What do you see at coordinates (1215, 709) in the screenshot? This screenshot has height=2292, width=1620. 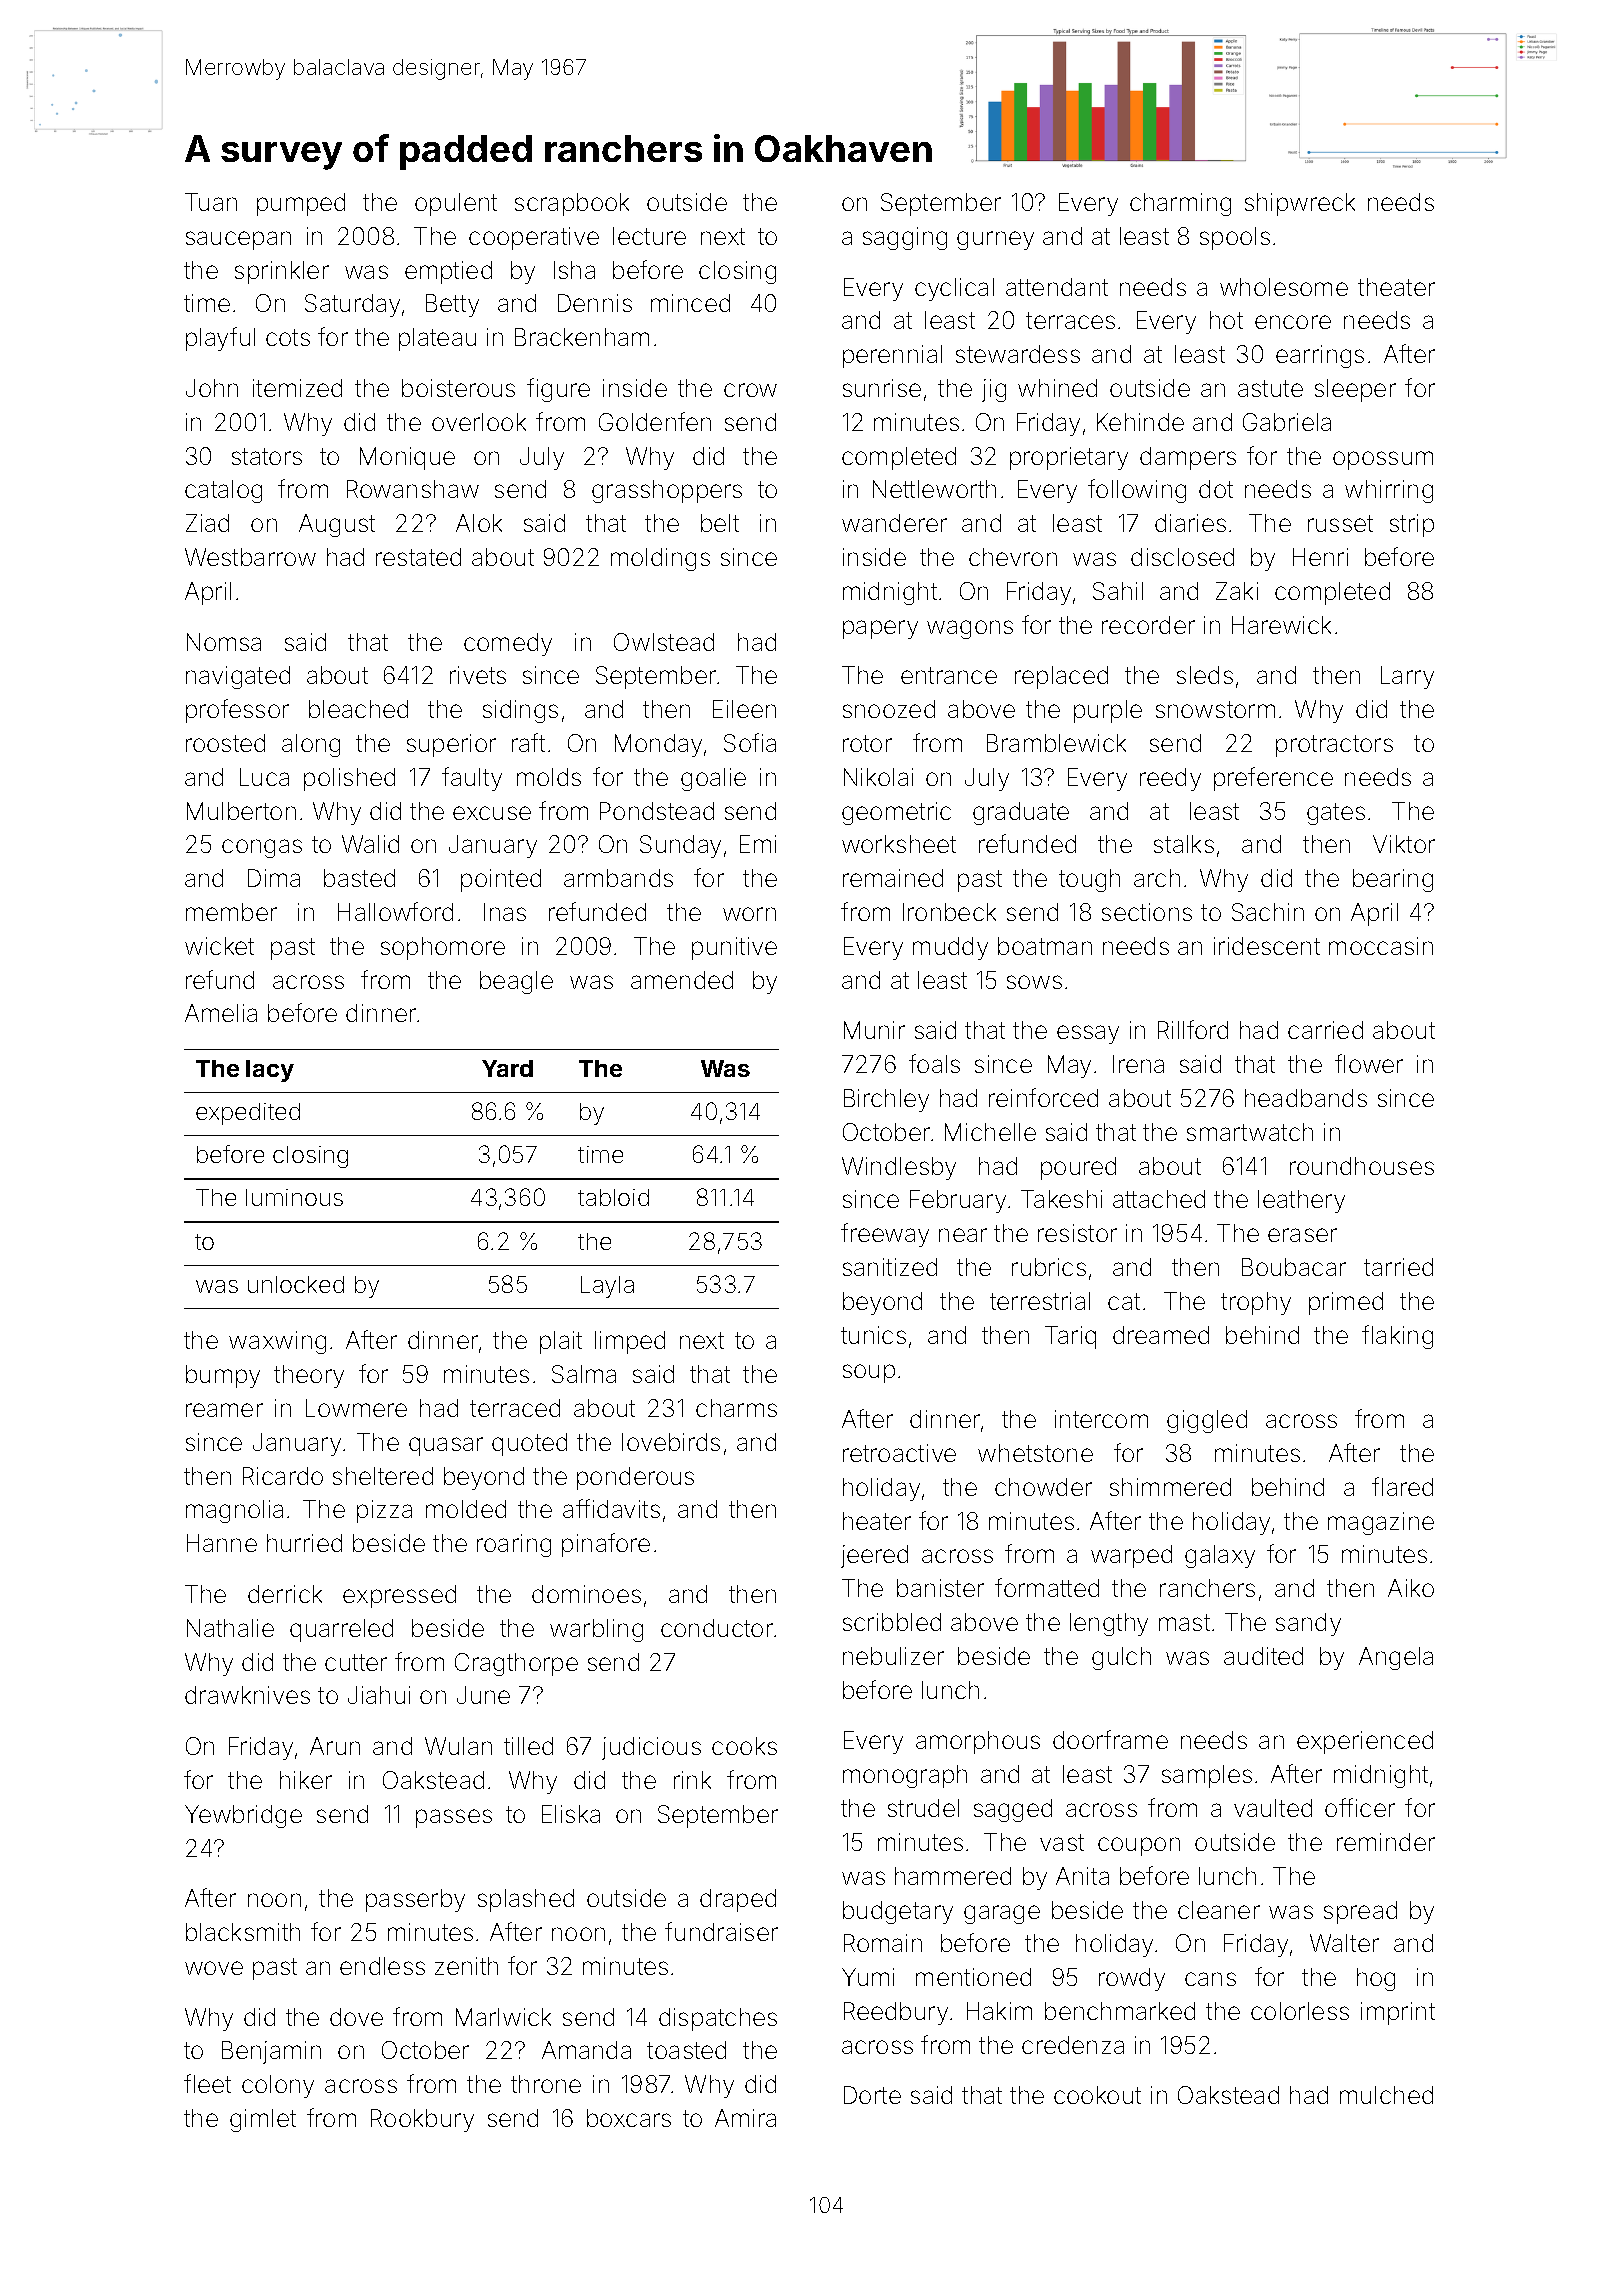 I see `snowstorm` at bounding box center [1215, 709].
